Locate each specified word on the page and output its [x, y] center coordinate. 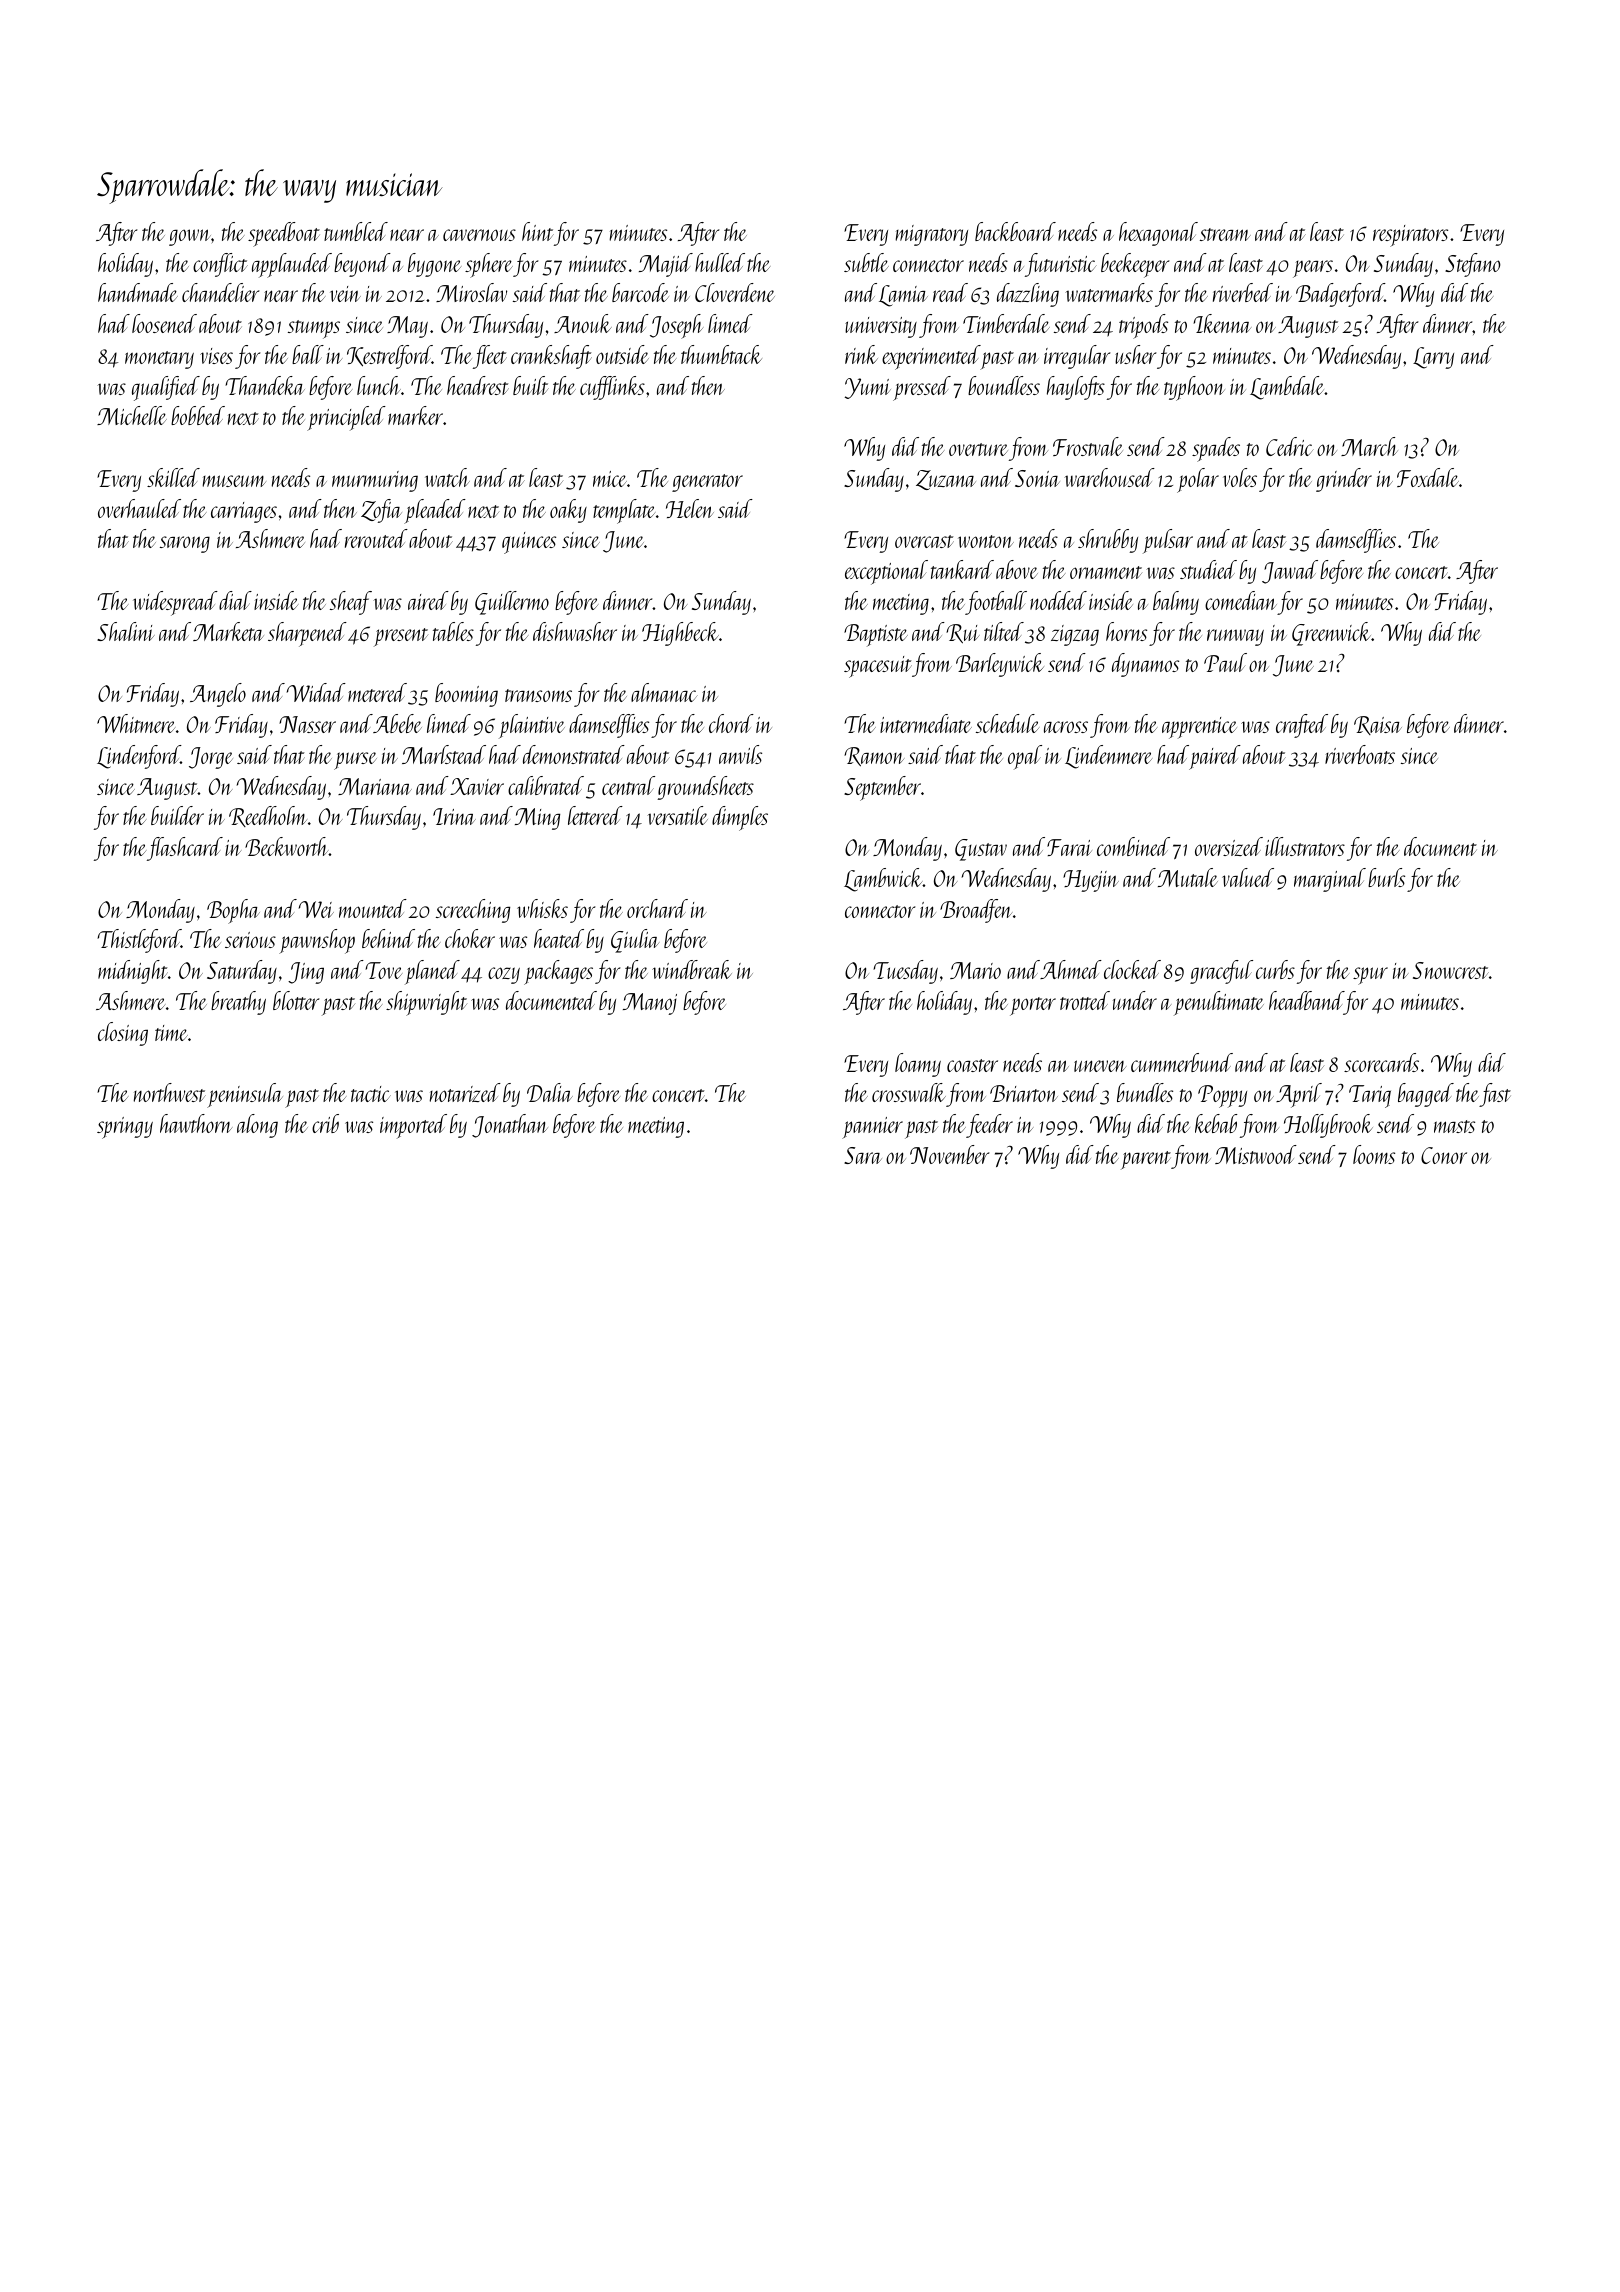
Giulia [635, 941]
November [949, 1154]
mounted [373, 908]
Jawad [1290, 572]
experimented [931, 357]
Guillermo [512, 603]
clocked [1132, 969]
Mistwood [1256, 1154]
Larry [1433, 358]
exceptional [886, 572]
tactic [371, 1094]
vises [216, 356]
